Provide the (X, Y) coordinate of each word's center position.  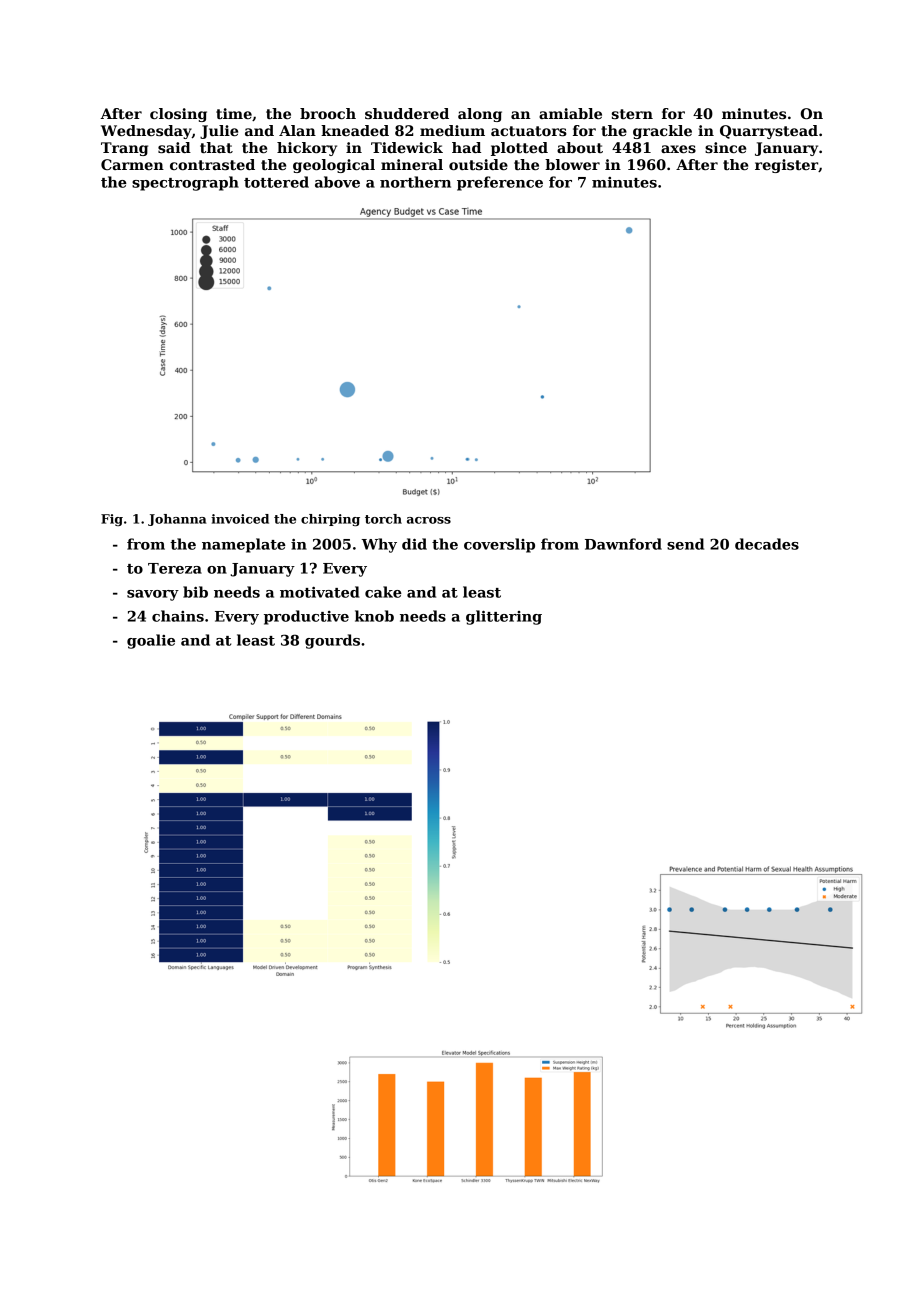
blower (572, 164)
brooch (328, 113)
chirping (330, 520)
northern (415, 182)
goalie (151, 641)
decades (767, 544)
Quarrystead (769, 132)
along (480, 115)
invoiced (240, 519)
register (786, 166)
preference (500, 183)
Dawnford (623, 544)
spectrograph (185, 183)
